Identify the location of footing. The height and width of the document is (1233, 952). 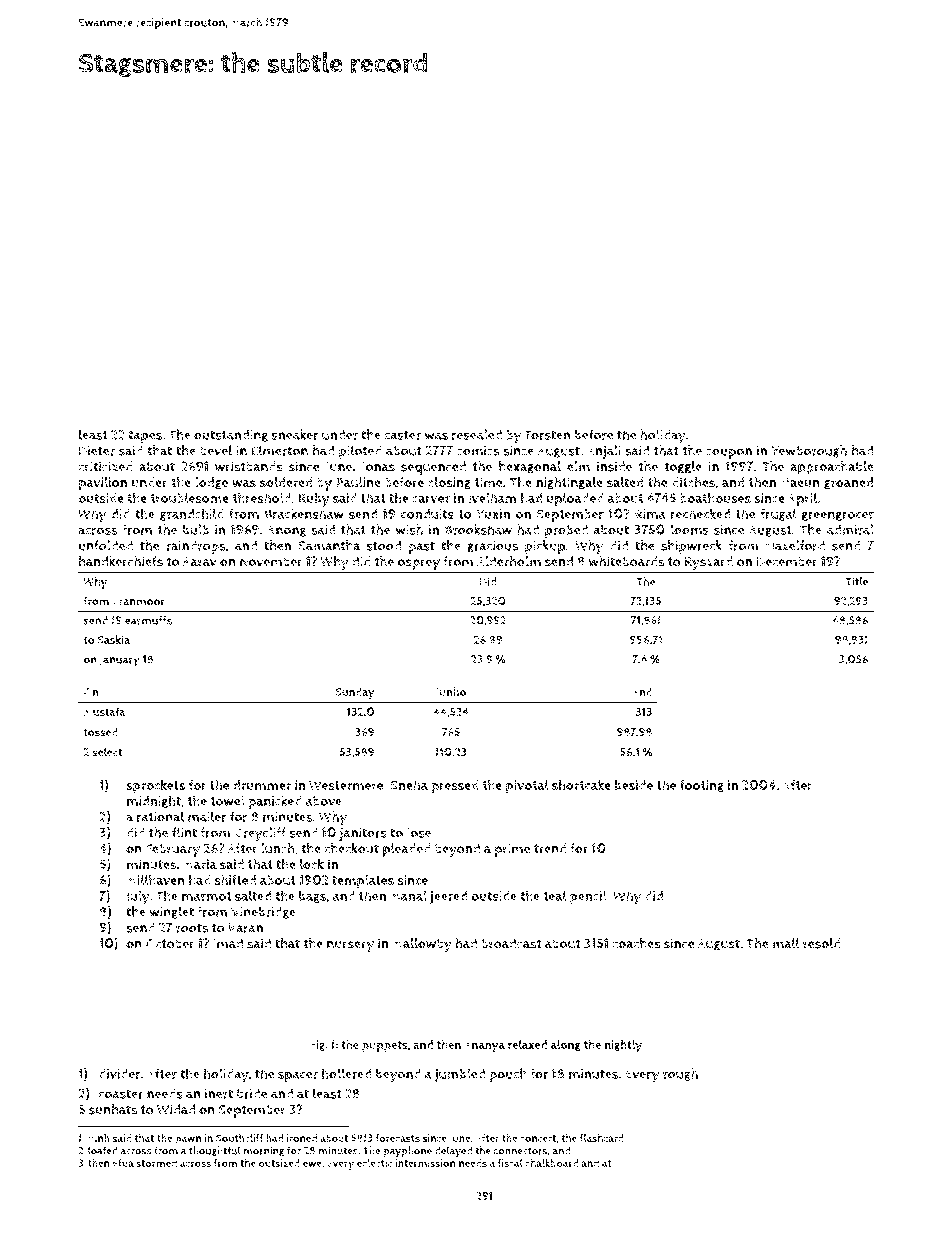
(702, 786).
